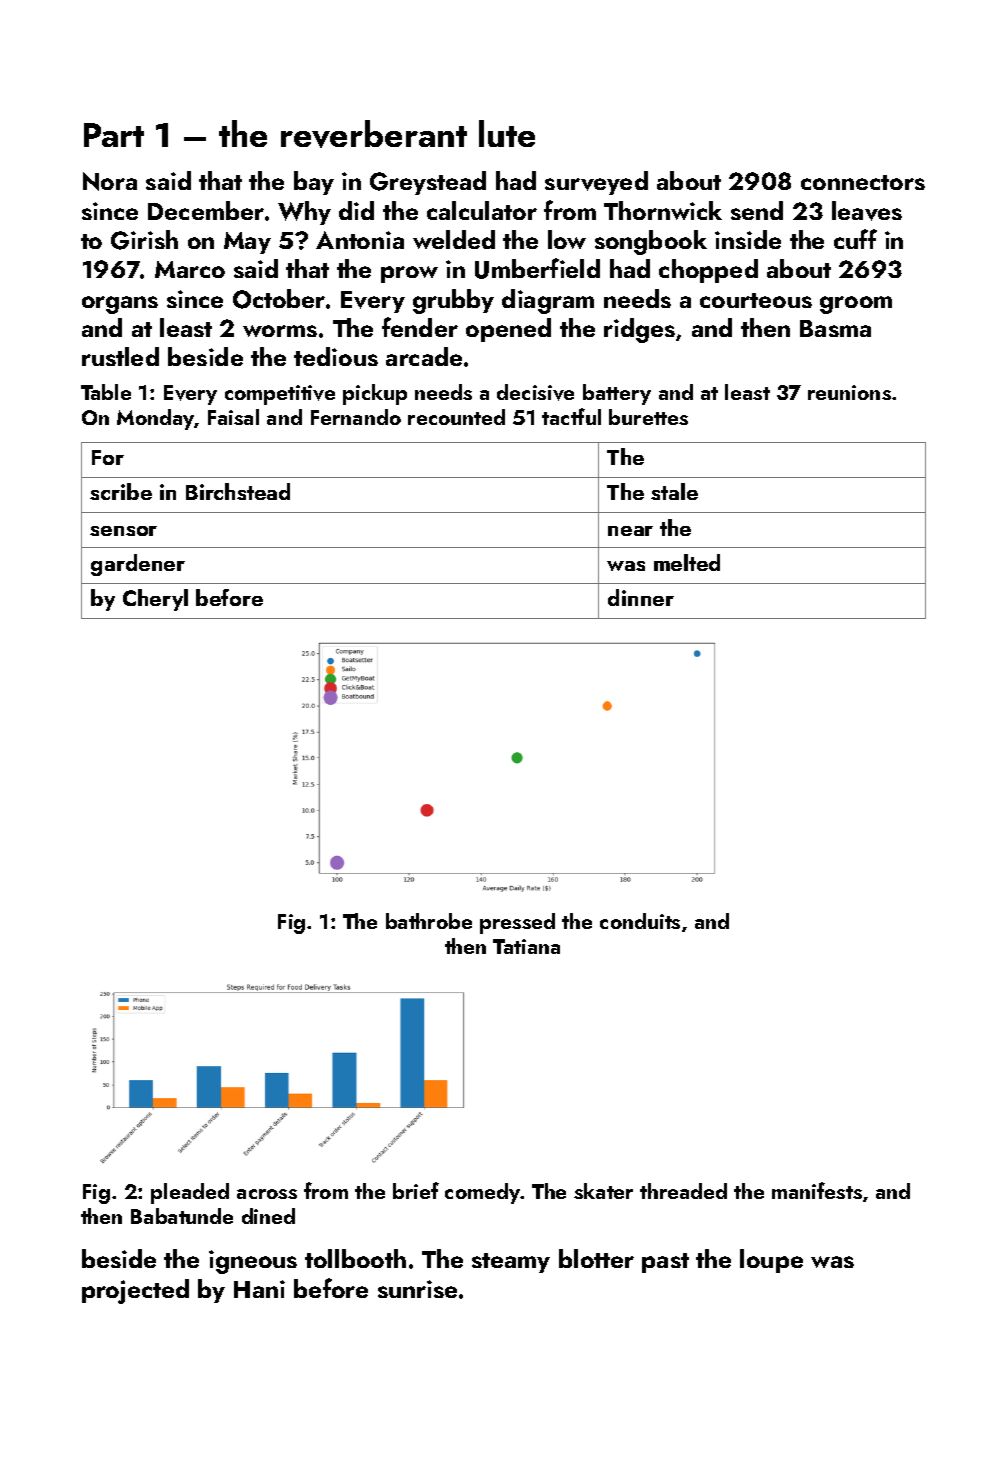 Image resolution: width=1007 pixels, height=1459 pixels. I want to click on conduits, so click(640, 921).
